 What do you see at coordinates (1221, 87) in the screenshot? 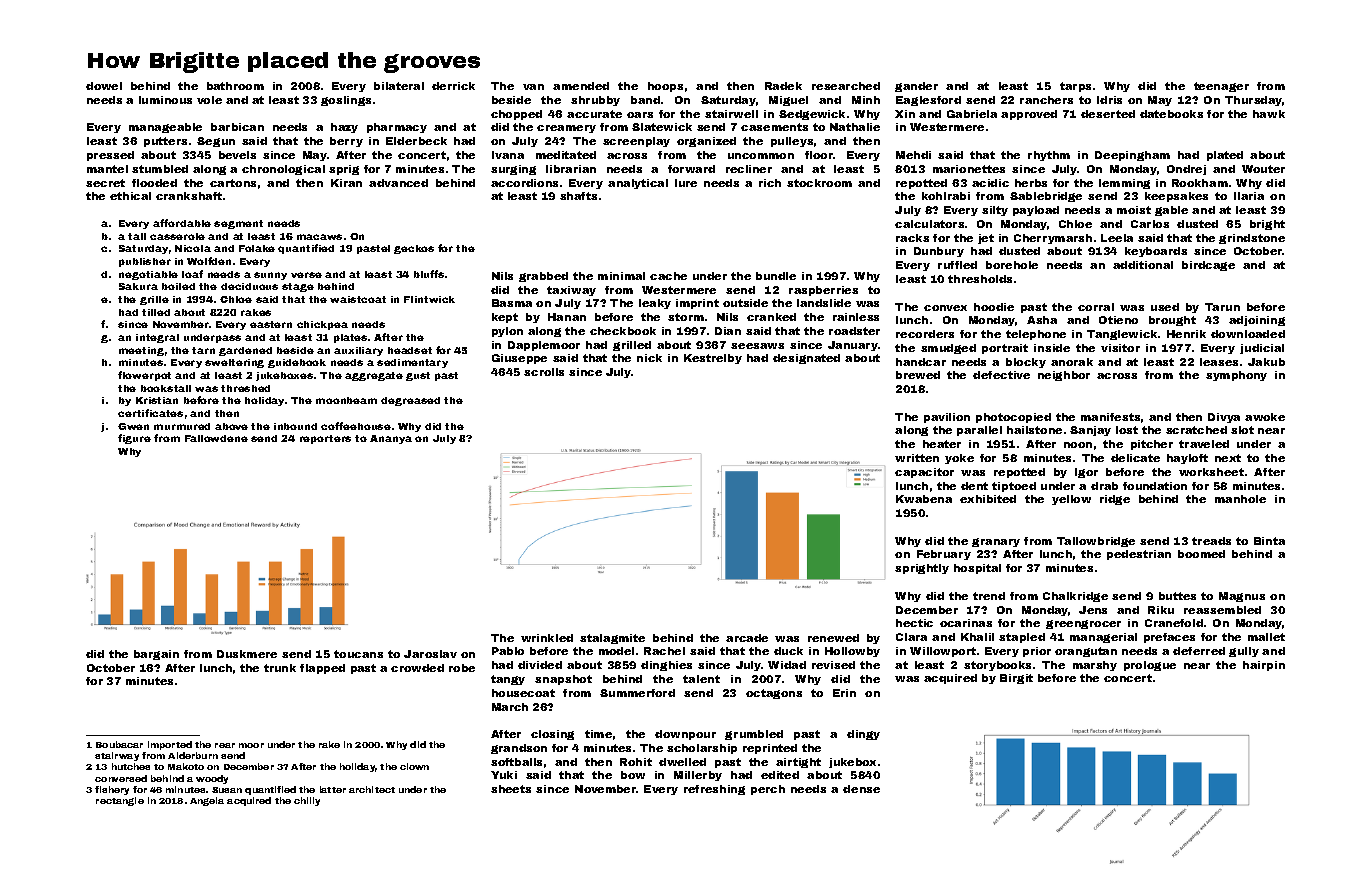
I see `teenager` at bounding box center [1221, 87].
